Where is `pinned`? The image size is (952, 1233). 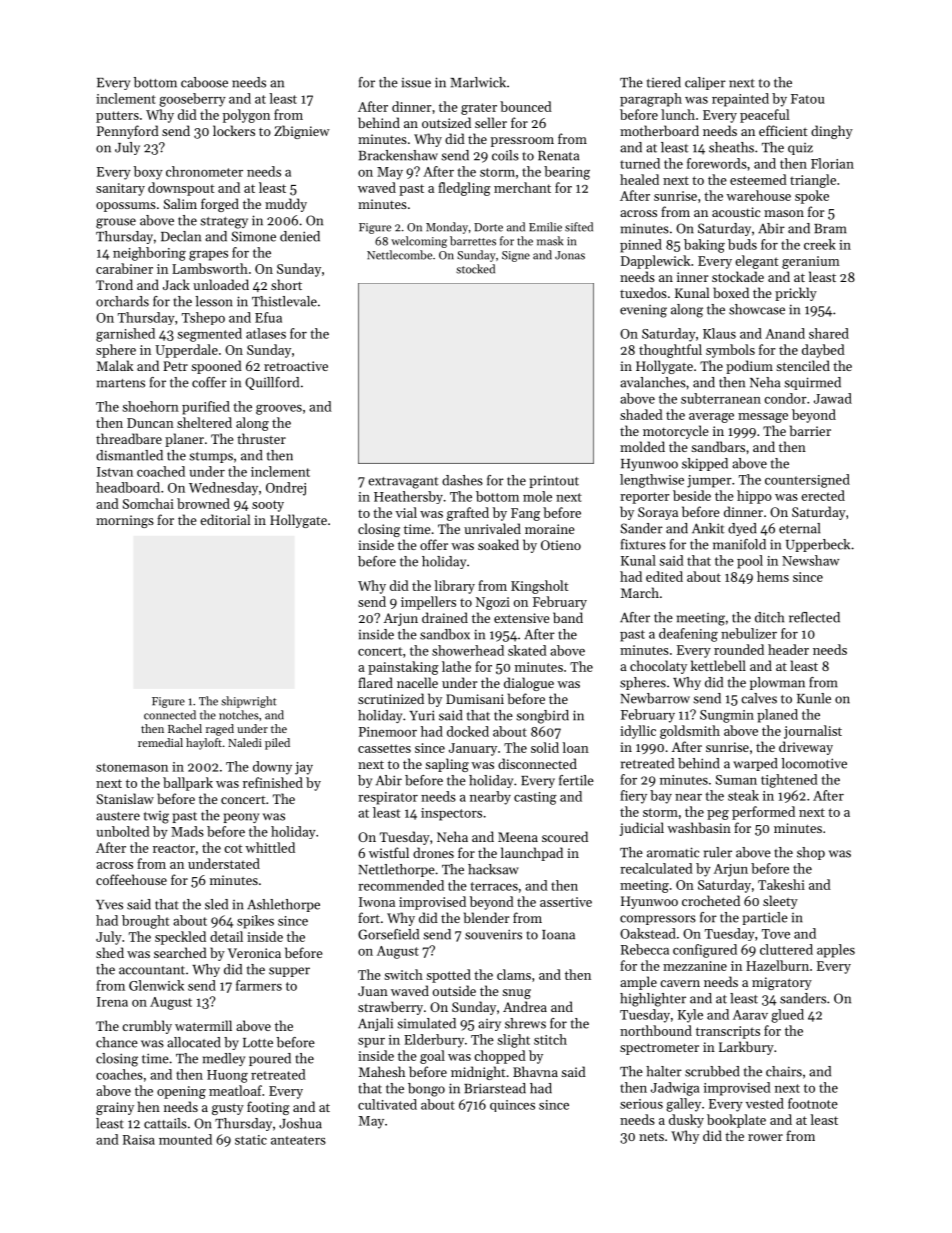
pinned is located at coordinates (641, 246).
